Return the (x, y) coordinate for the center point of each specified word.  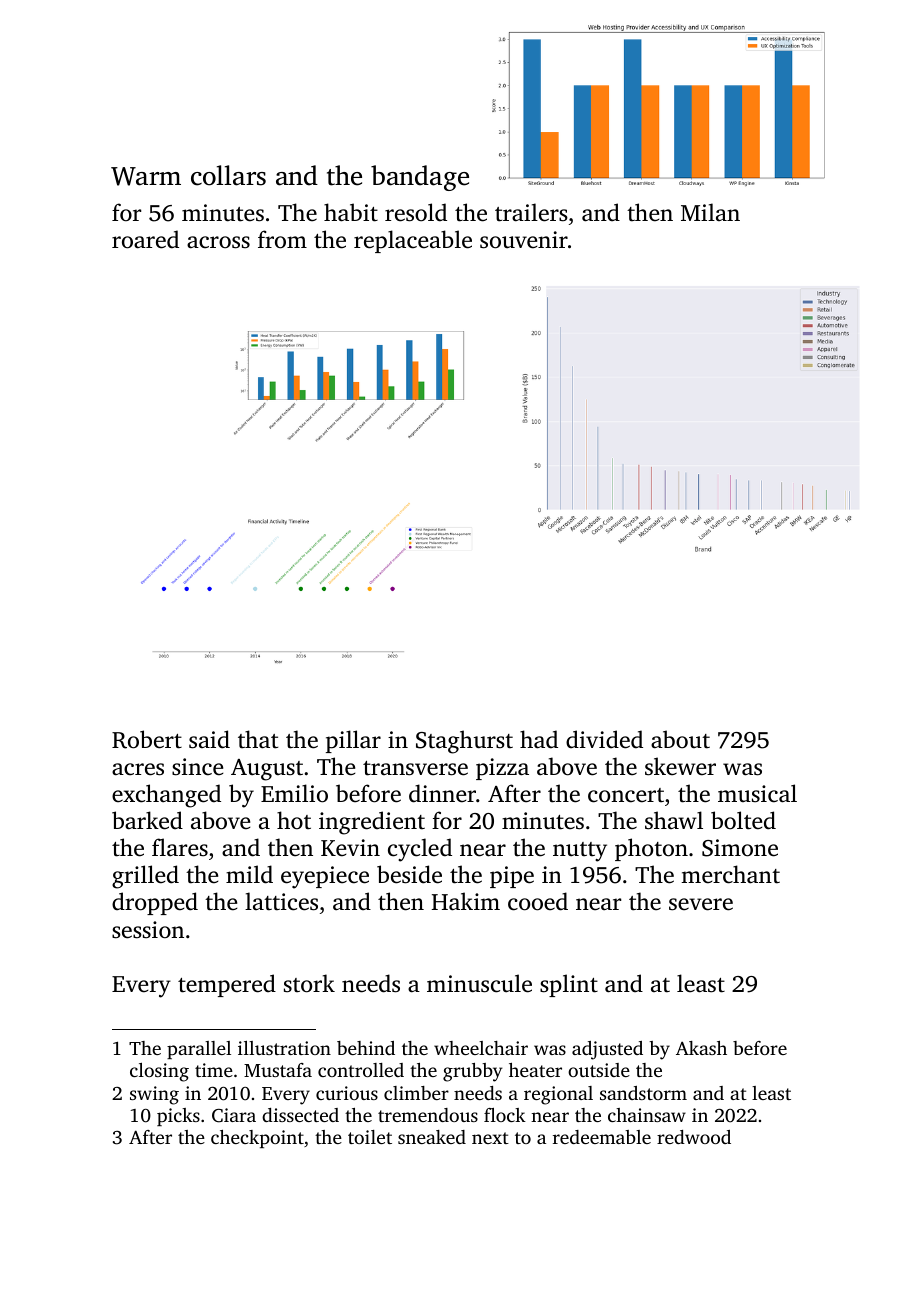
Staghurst (464, 742)
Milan (710, 212)
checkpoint (257, 1139)
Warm (146, 176)
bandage (420, 178)
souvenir (524, 240)
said (209, 739)
